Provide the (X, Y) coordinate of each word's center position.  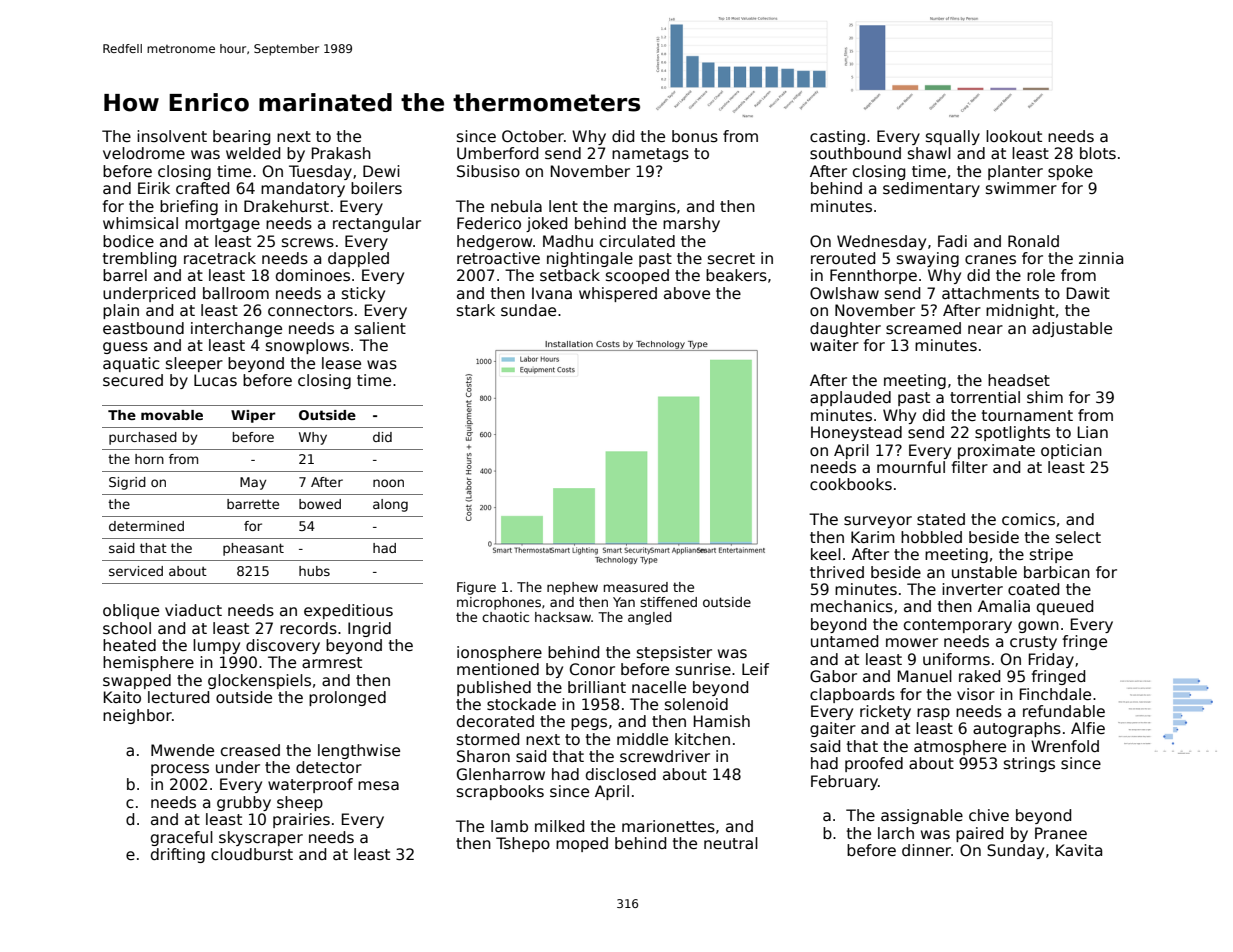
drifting (178, 855)
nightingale (590, 259)
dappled (358, 259)
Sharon (483, 756)
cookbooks (851, 484)
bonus (695, 136)
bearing (241, 137)
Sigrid (127, 483)
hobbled (931, 537)
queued (1065, 607)
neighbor (137, 716)
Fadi (952, 241)
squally (953, 137)
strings (1029, 764)
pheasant (253, 549)
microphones (499, 603)
